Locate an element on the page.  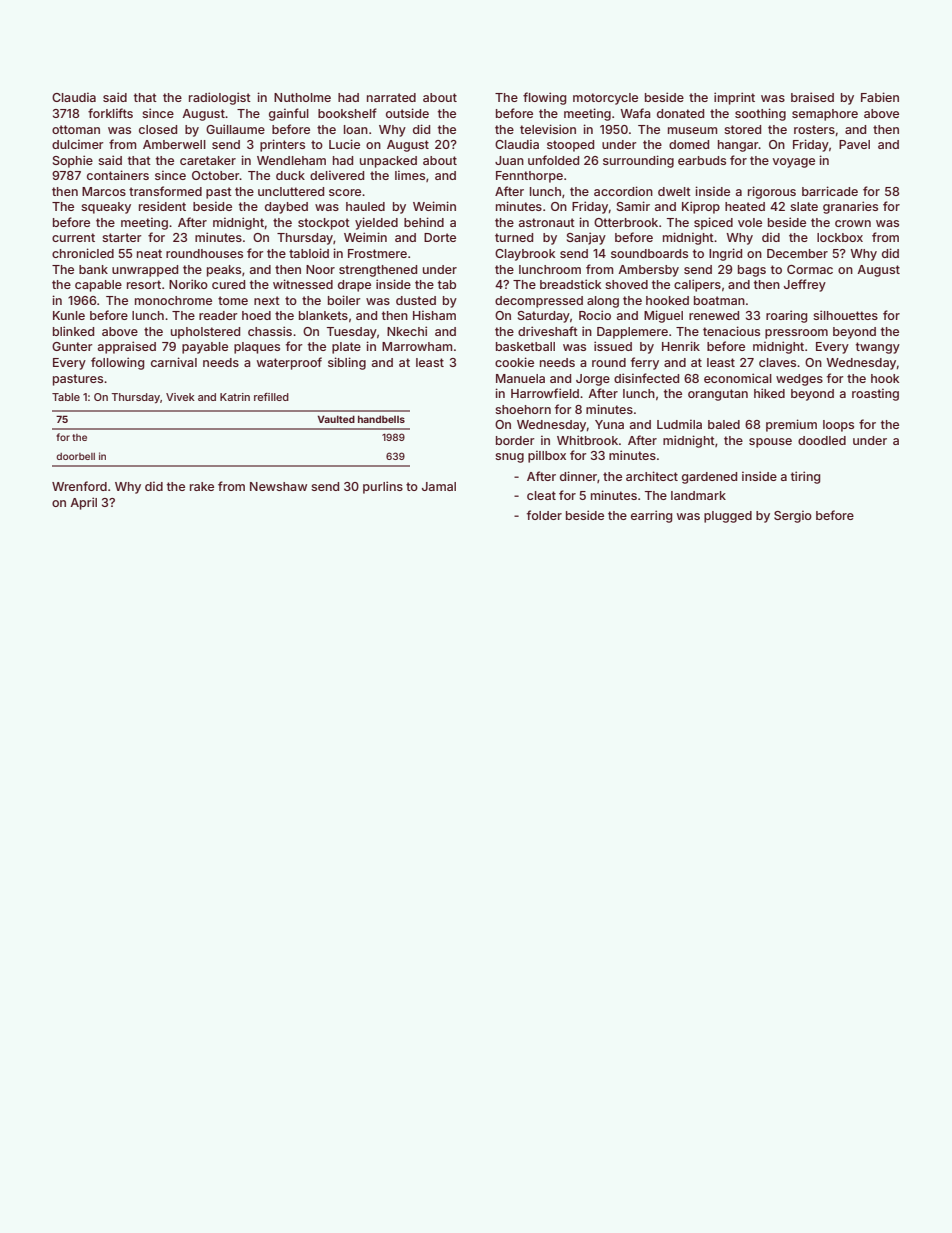
barricade is located at coordinates (830, 191).
